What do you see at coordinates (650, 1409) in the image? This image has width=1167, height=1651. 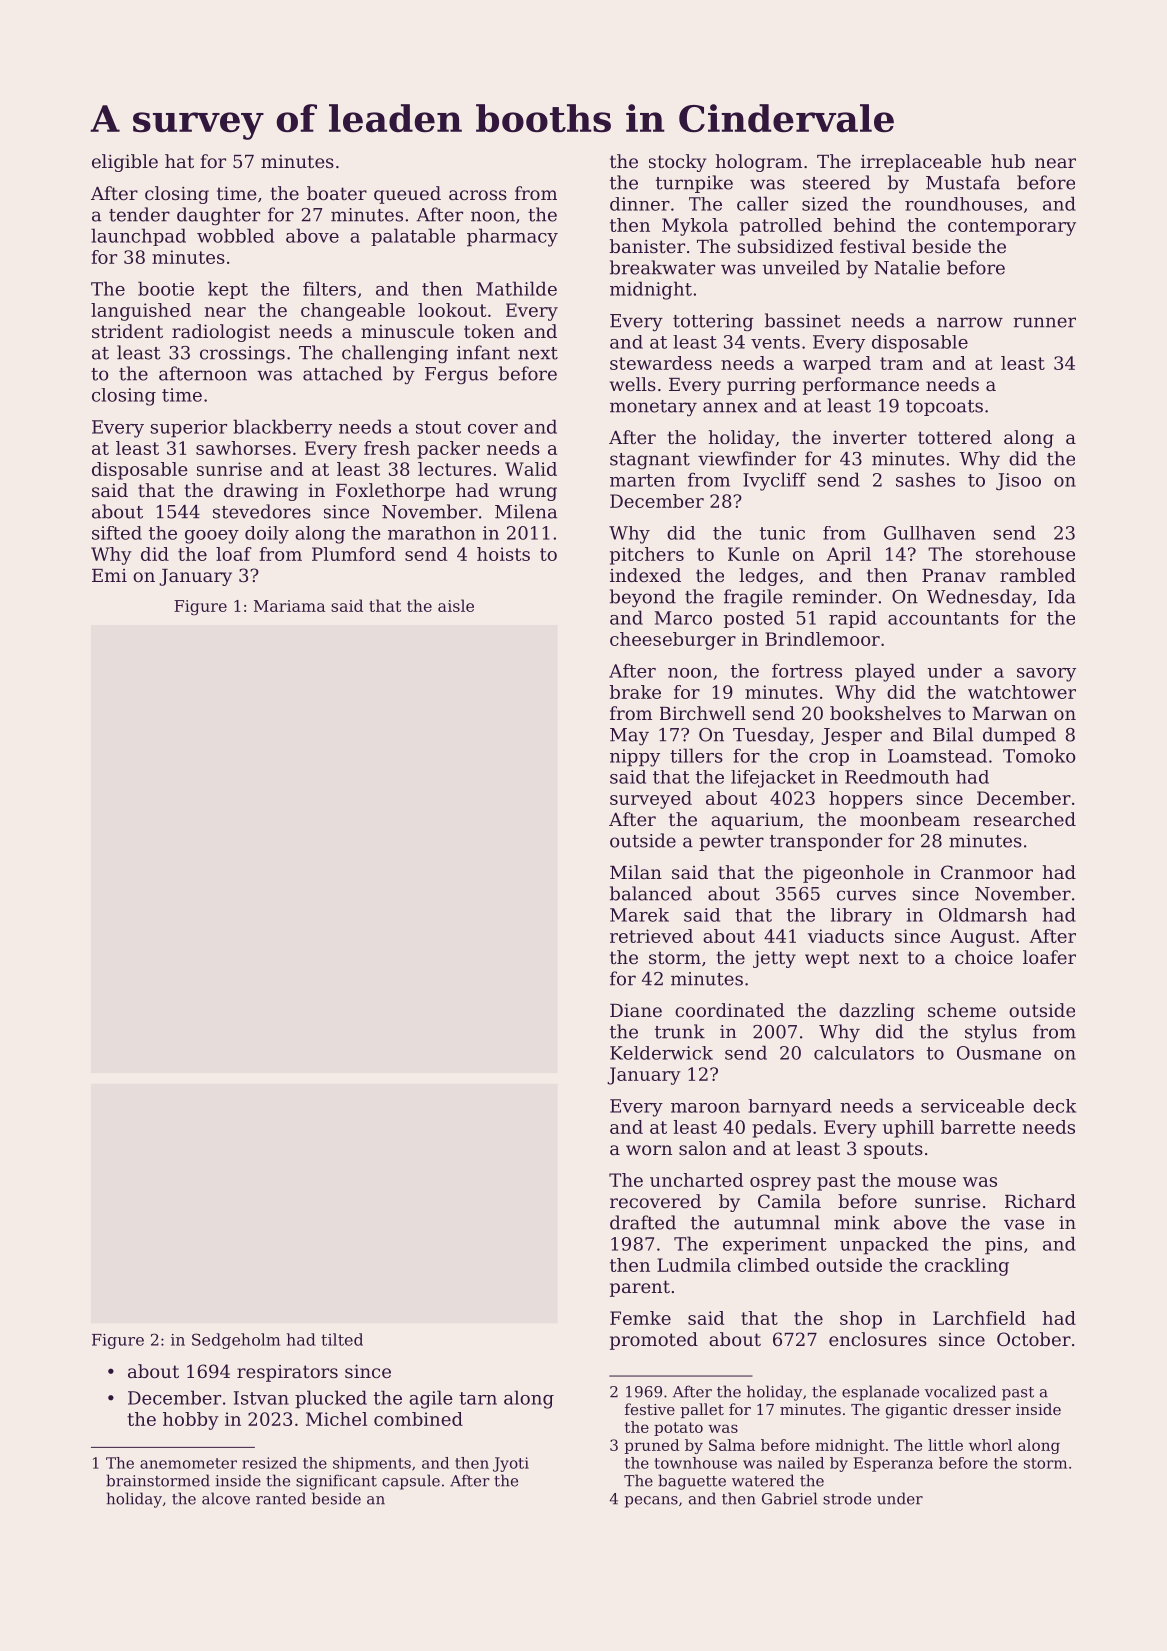 I see `festive` at bounding box center [650, 1409].
